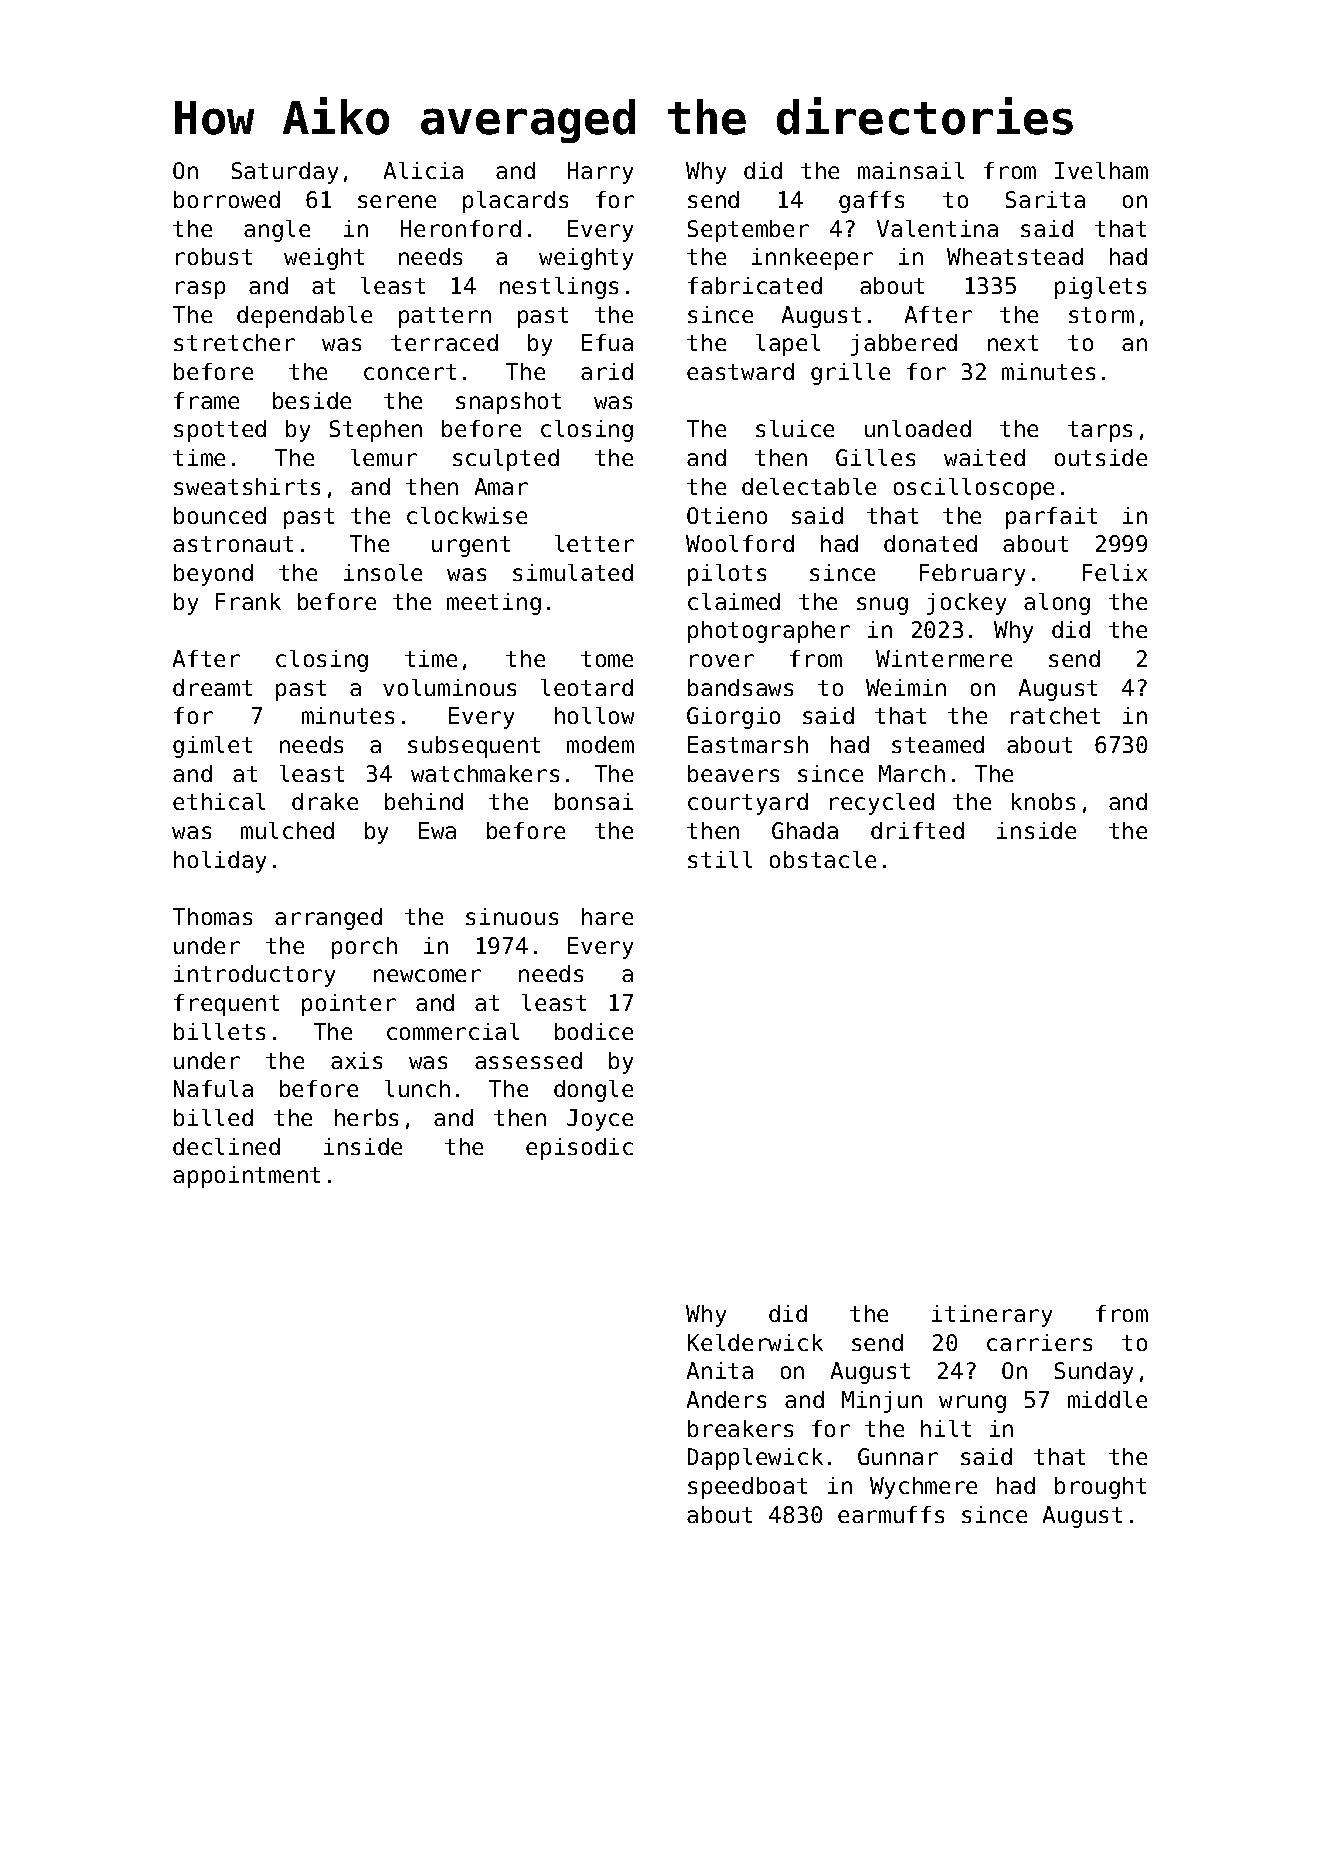 This image has width=1322, height=1870. What do you see at coordinates (364, 948) in the image?
I see `porch` at bounding box center [364, 948].
